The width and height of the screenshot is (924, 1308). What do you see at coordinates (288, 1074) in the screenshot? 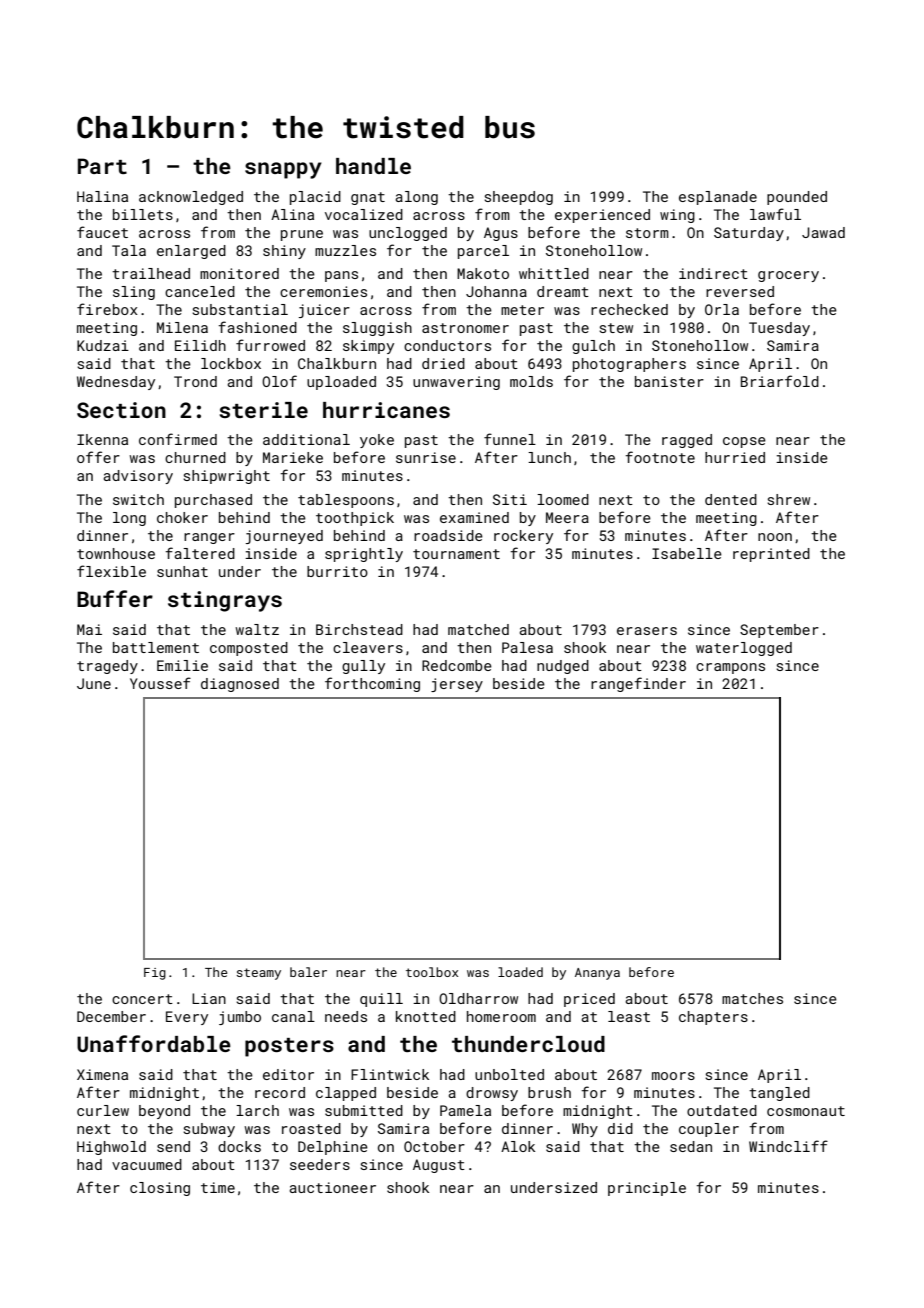
I see `editor` at bounding box center [288, 1074].
